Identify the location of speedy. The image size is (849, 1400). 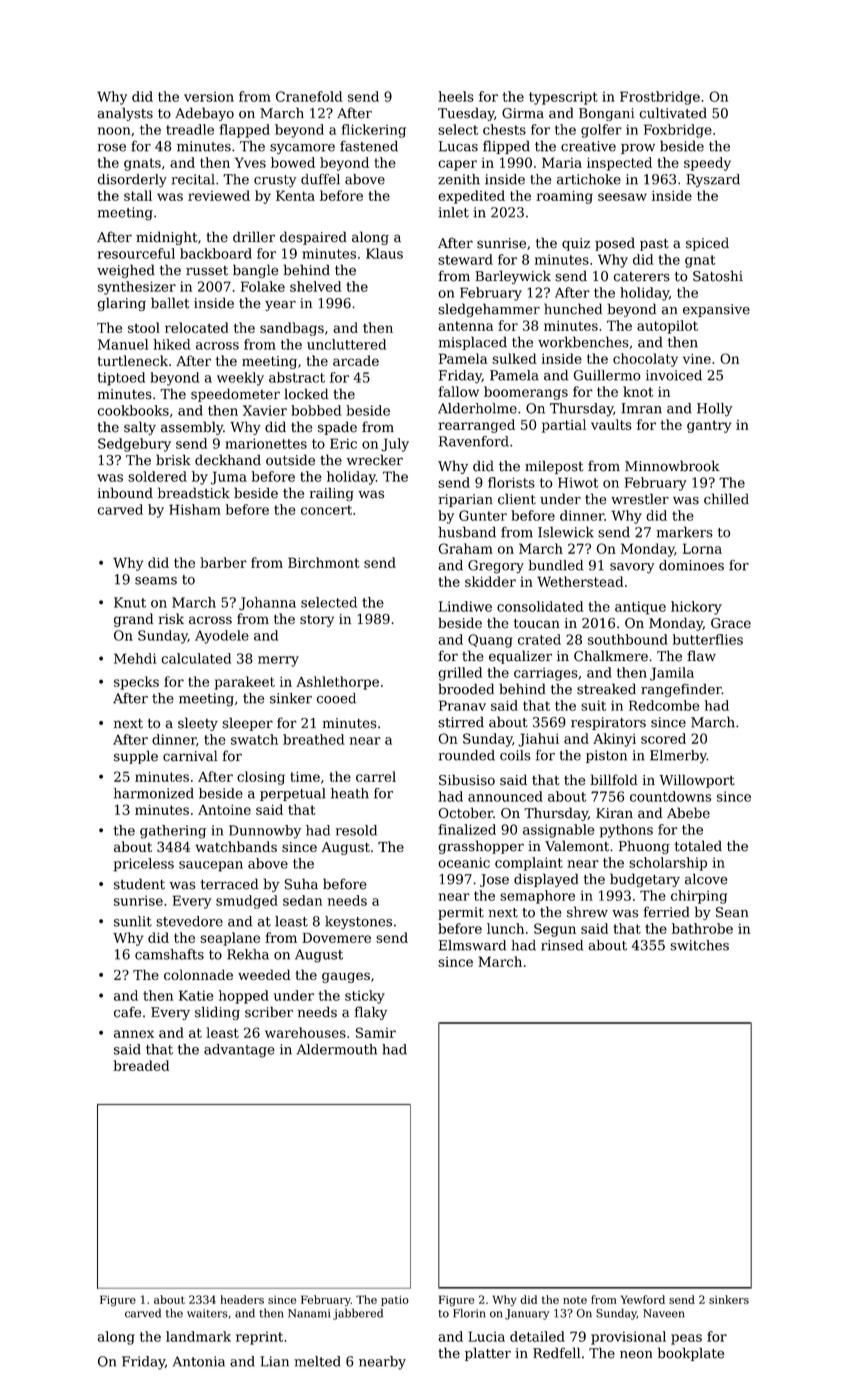
(707, 164).
